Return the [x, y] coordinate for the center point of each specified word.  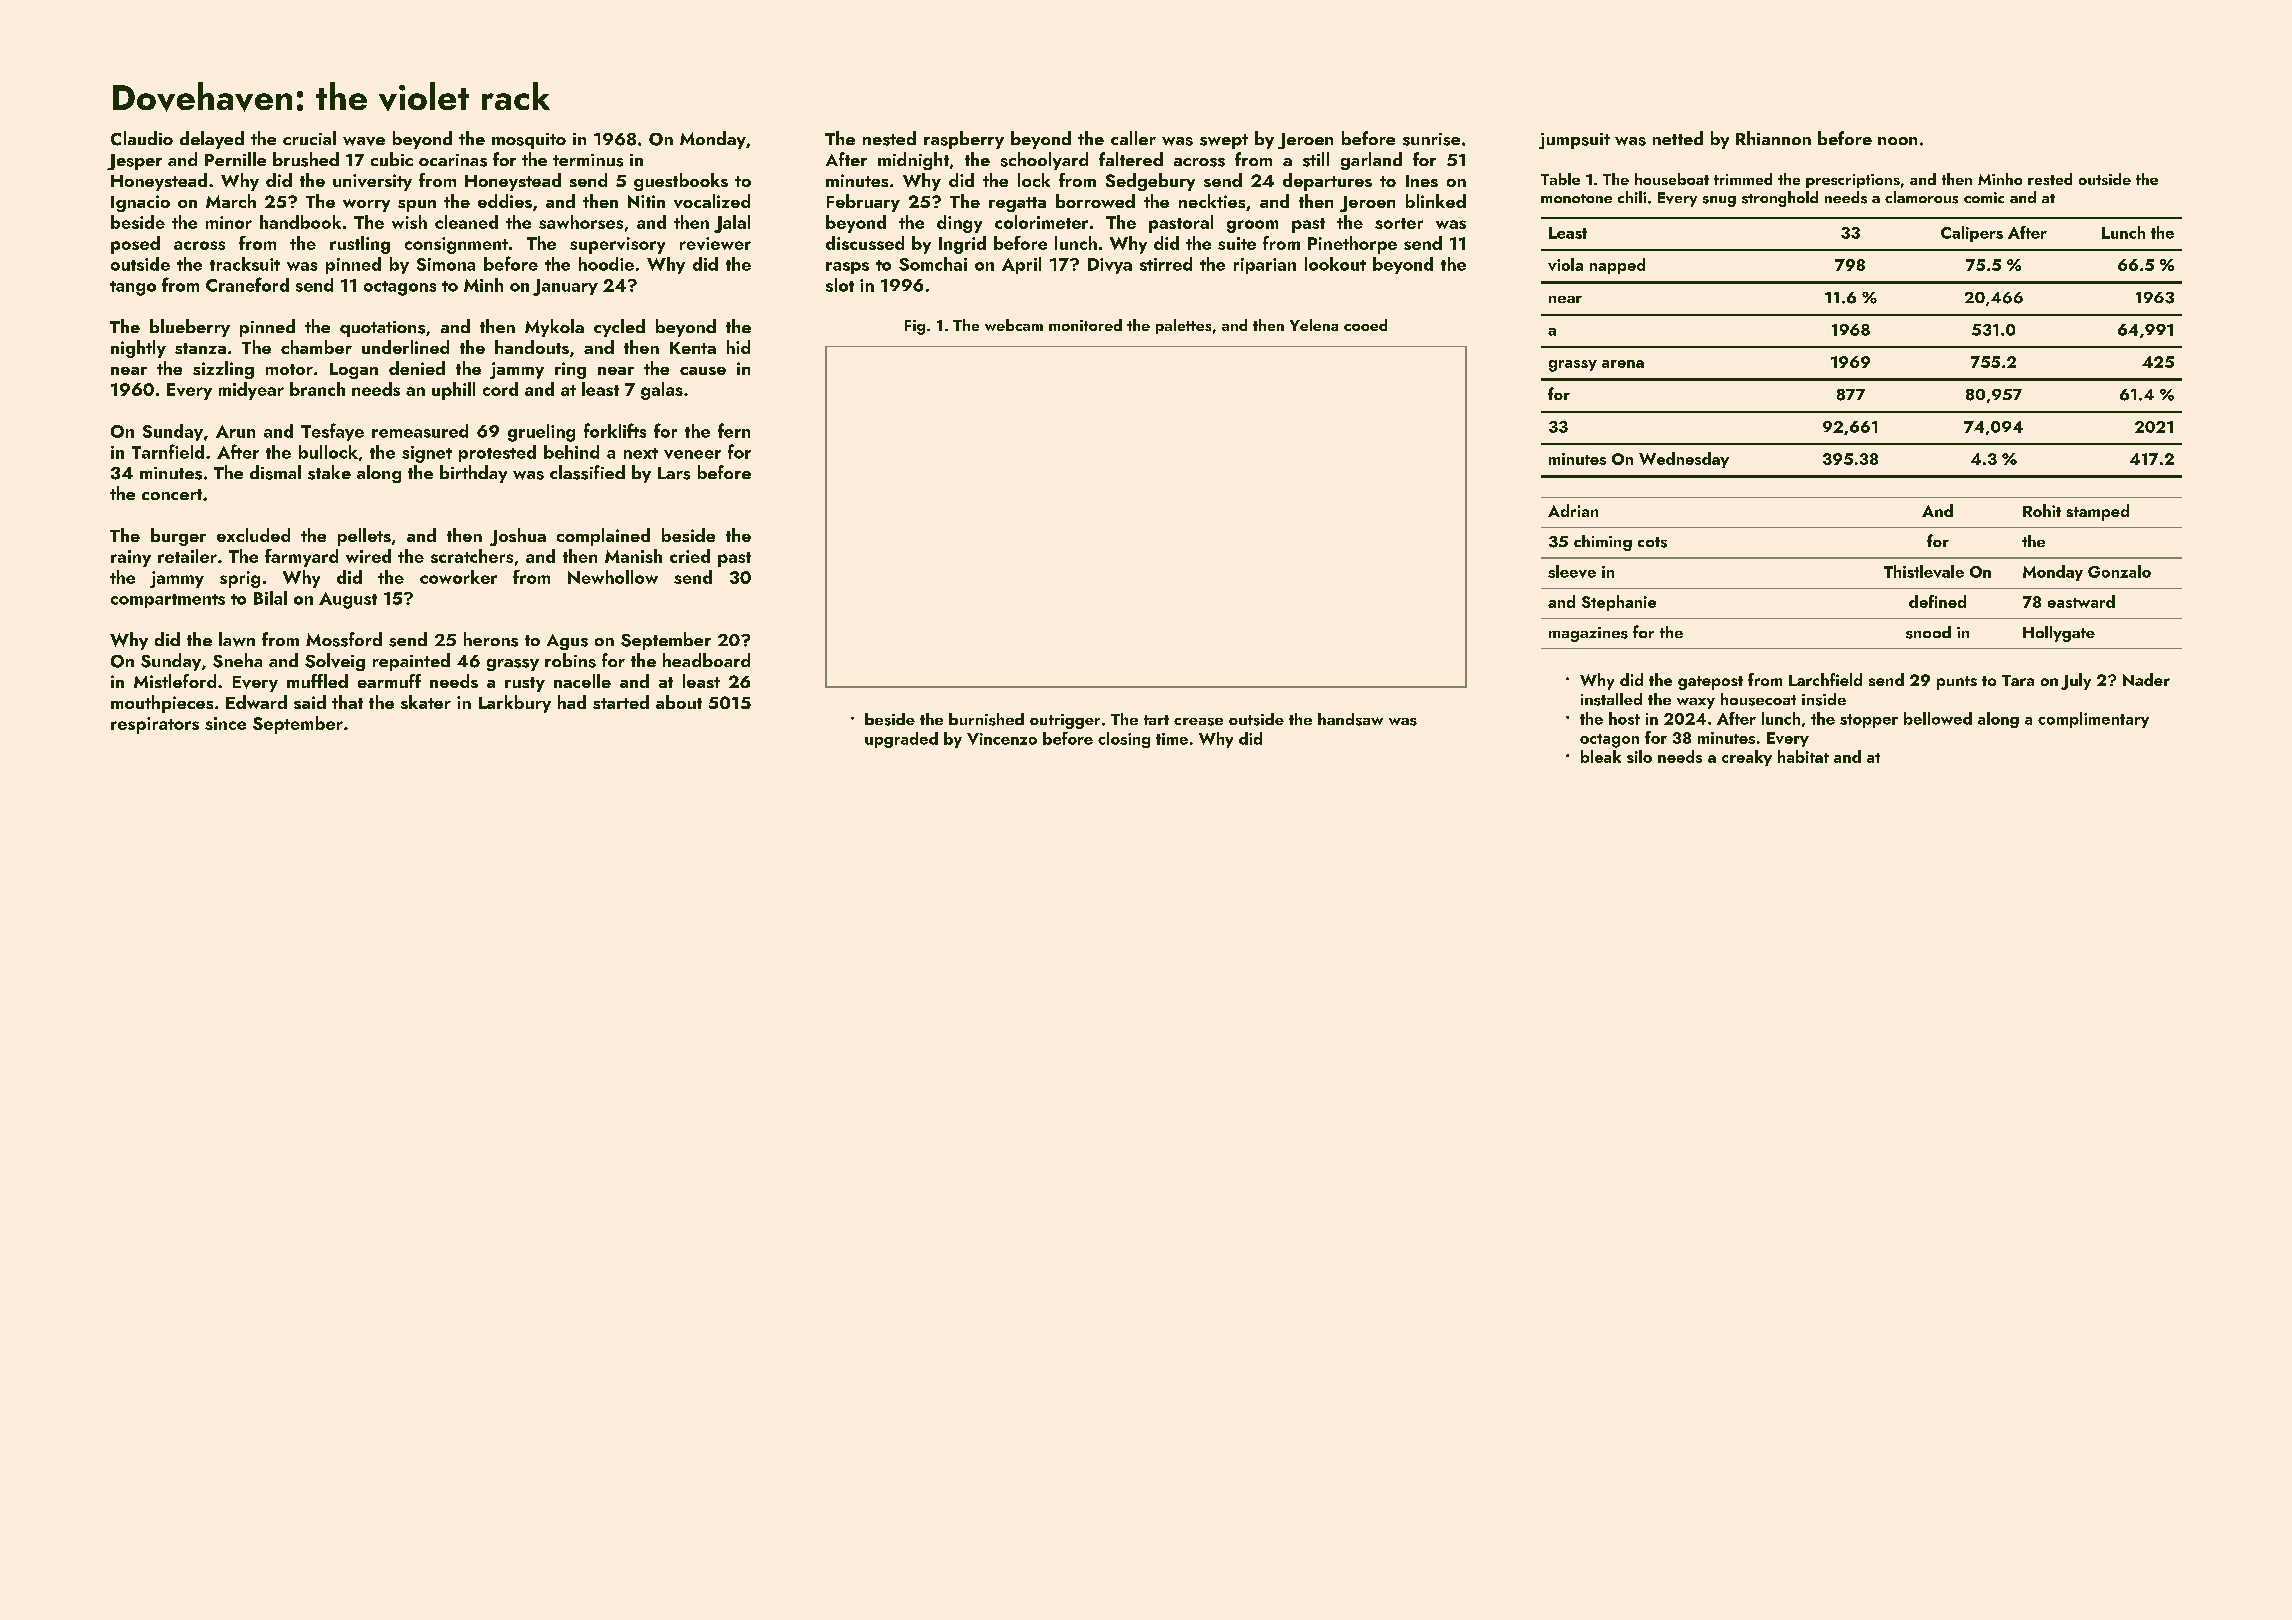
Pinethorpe [1352, 245]
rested [2050, 179]
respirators [155, 725]
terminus [588, 160]
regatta [1017, 204]
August [348, 600]
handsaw [1350, 719]
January [565, 287]
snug [1719, 201]
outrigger [1065, 721]
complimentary [2093, 720]
